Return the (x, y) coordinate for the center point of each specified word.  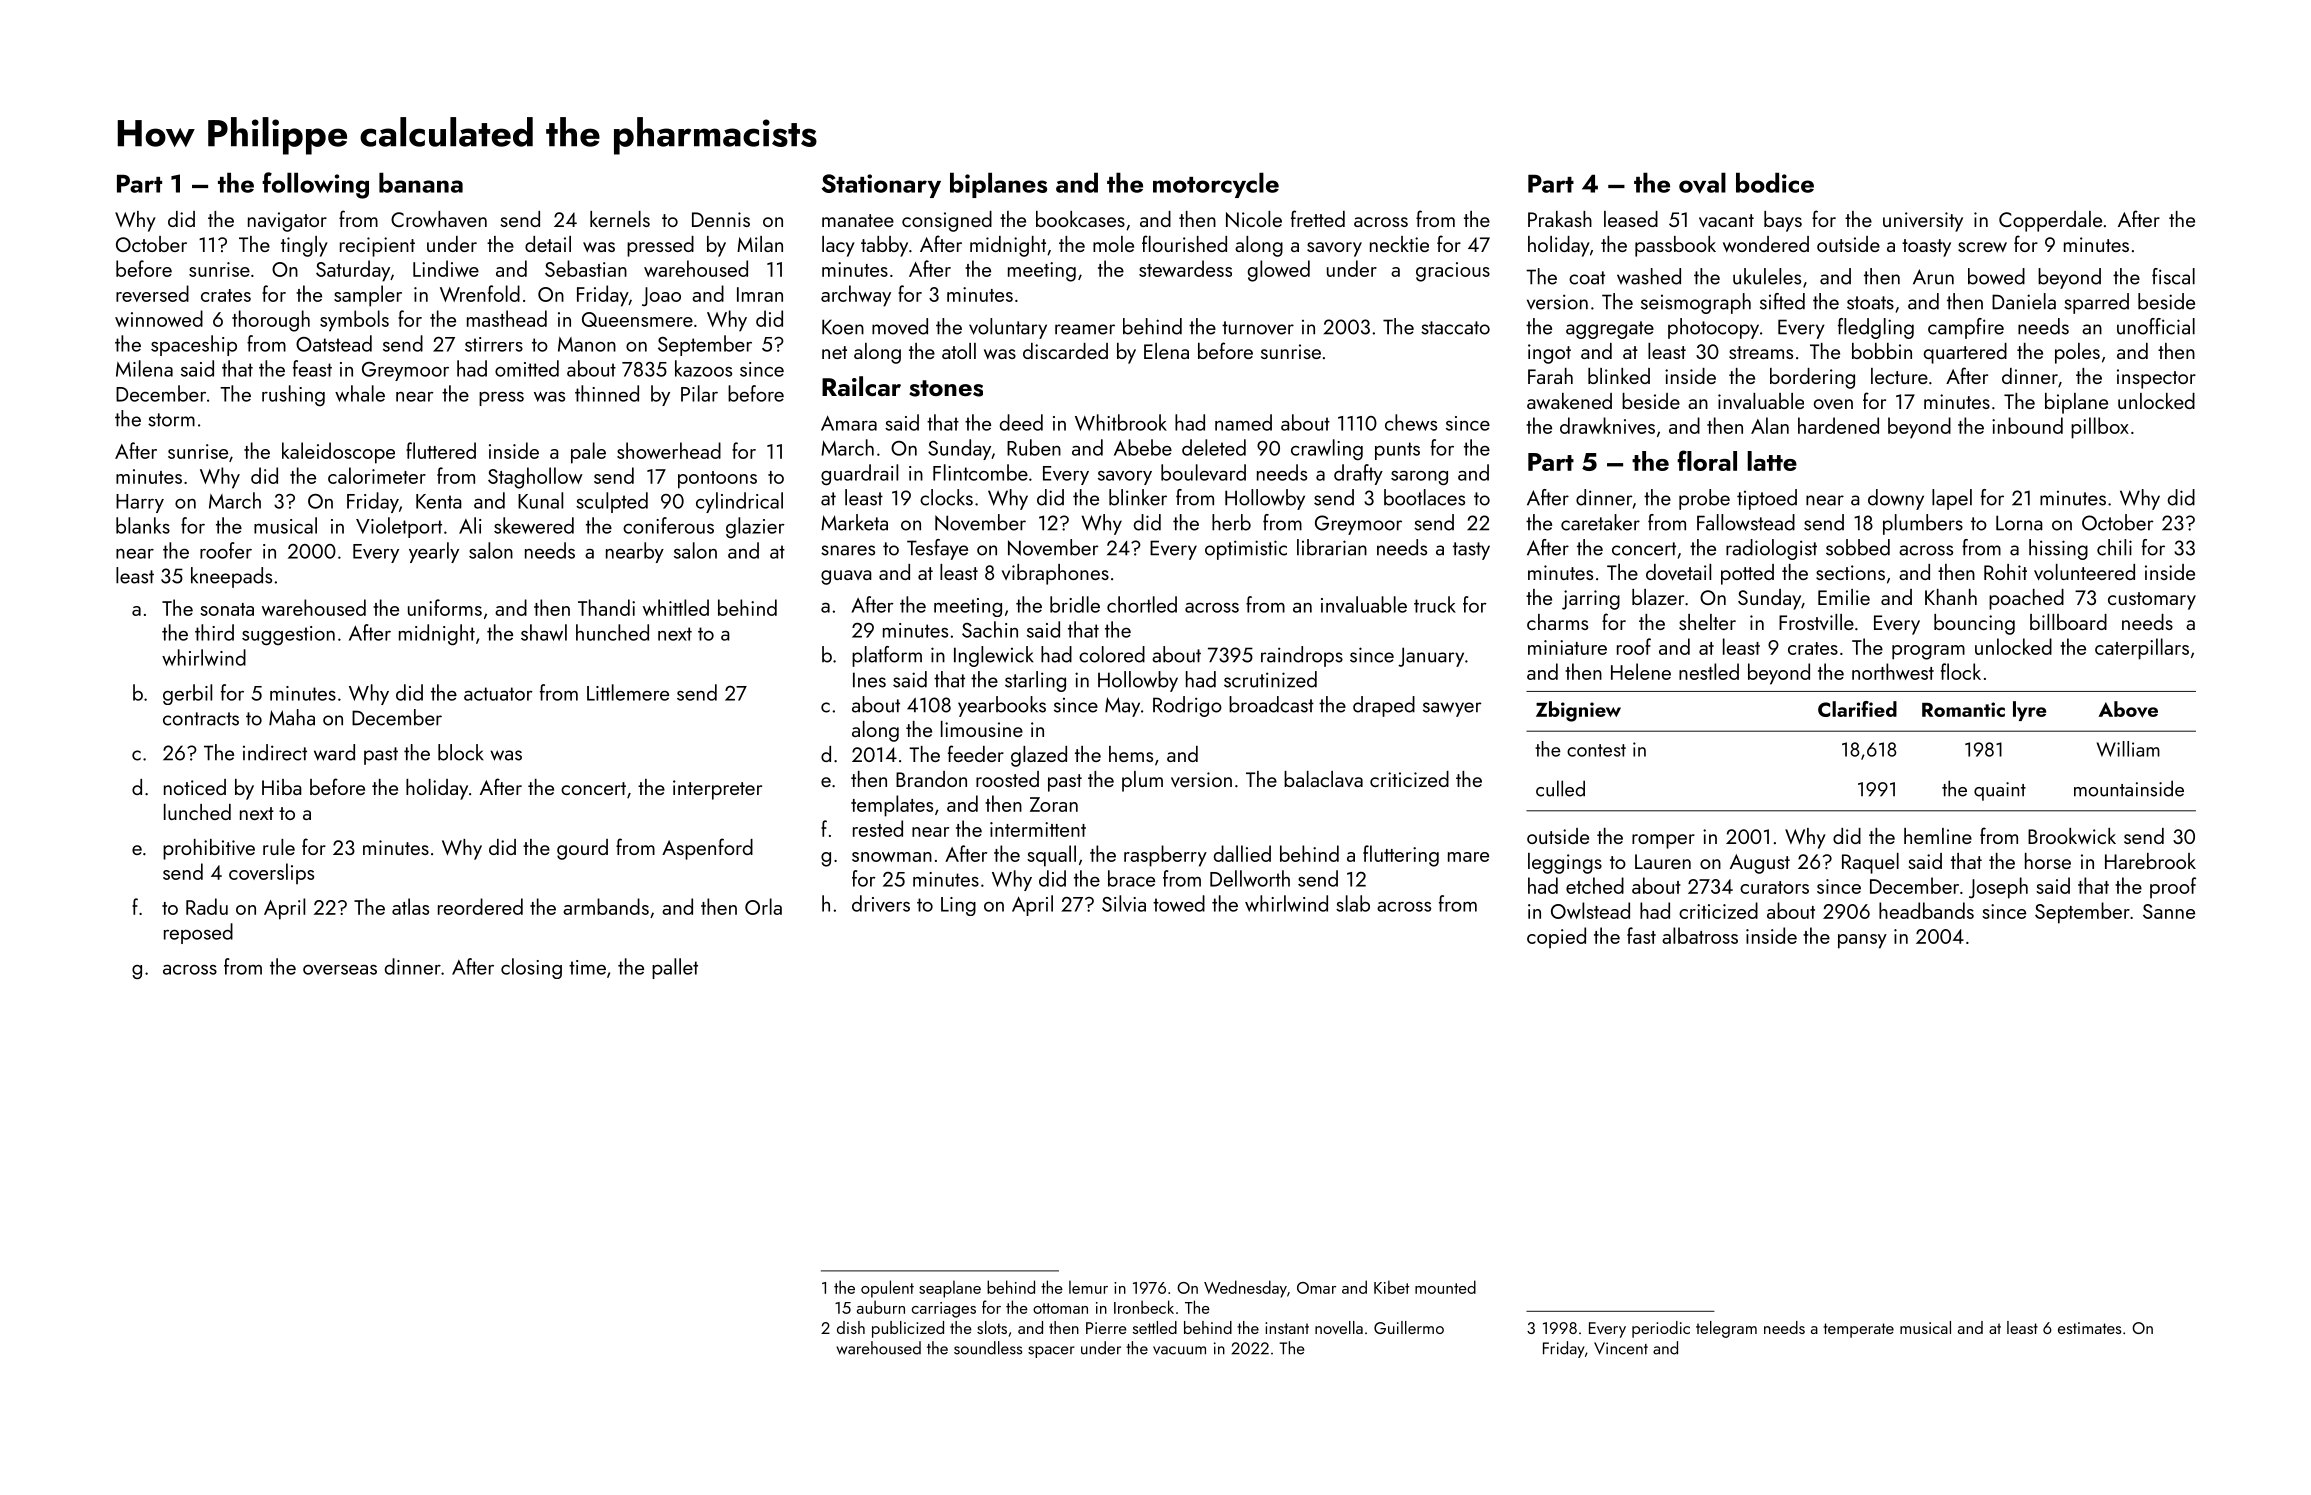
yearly (434, 552)
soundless (988, 1348)
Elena (1166, 351)
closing (531, 968)
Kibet (1391, 1287)
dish (851, 1327)
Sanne (2169, 911)
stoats (1870, 303)
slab (1353, 903)
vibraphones (1055, 574)
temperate (1858, 1330)
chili (2114, 547)
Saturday (353, 271)
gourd (582, 849)
